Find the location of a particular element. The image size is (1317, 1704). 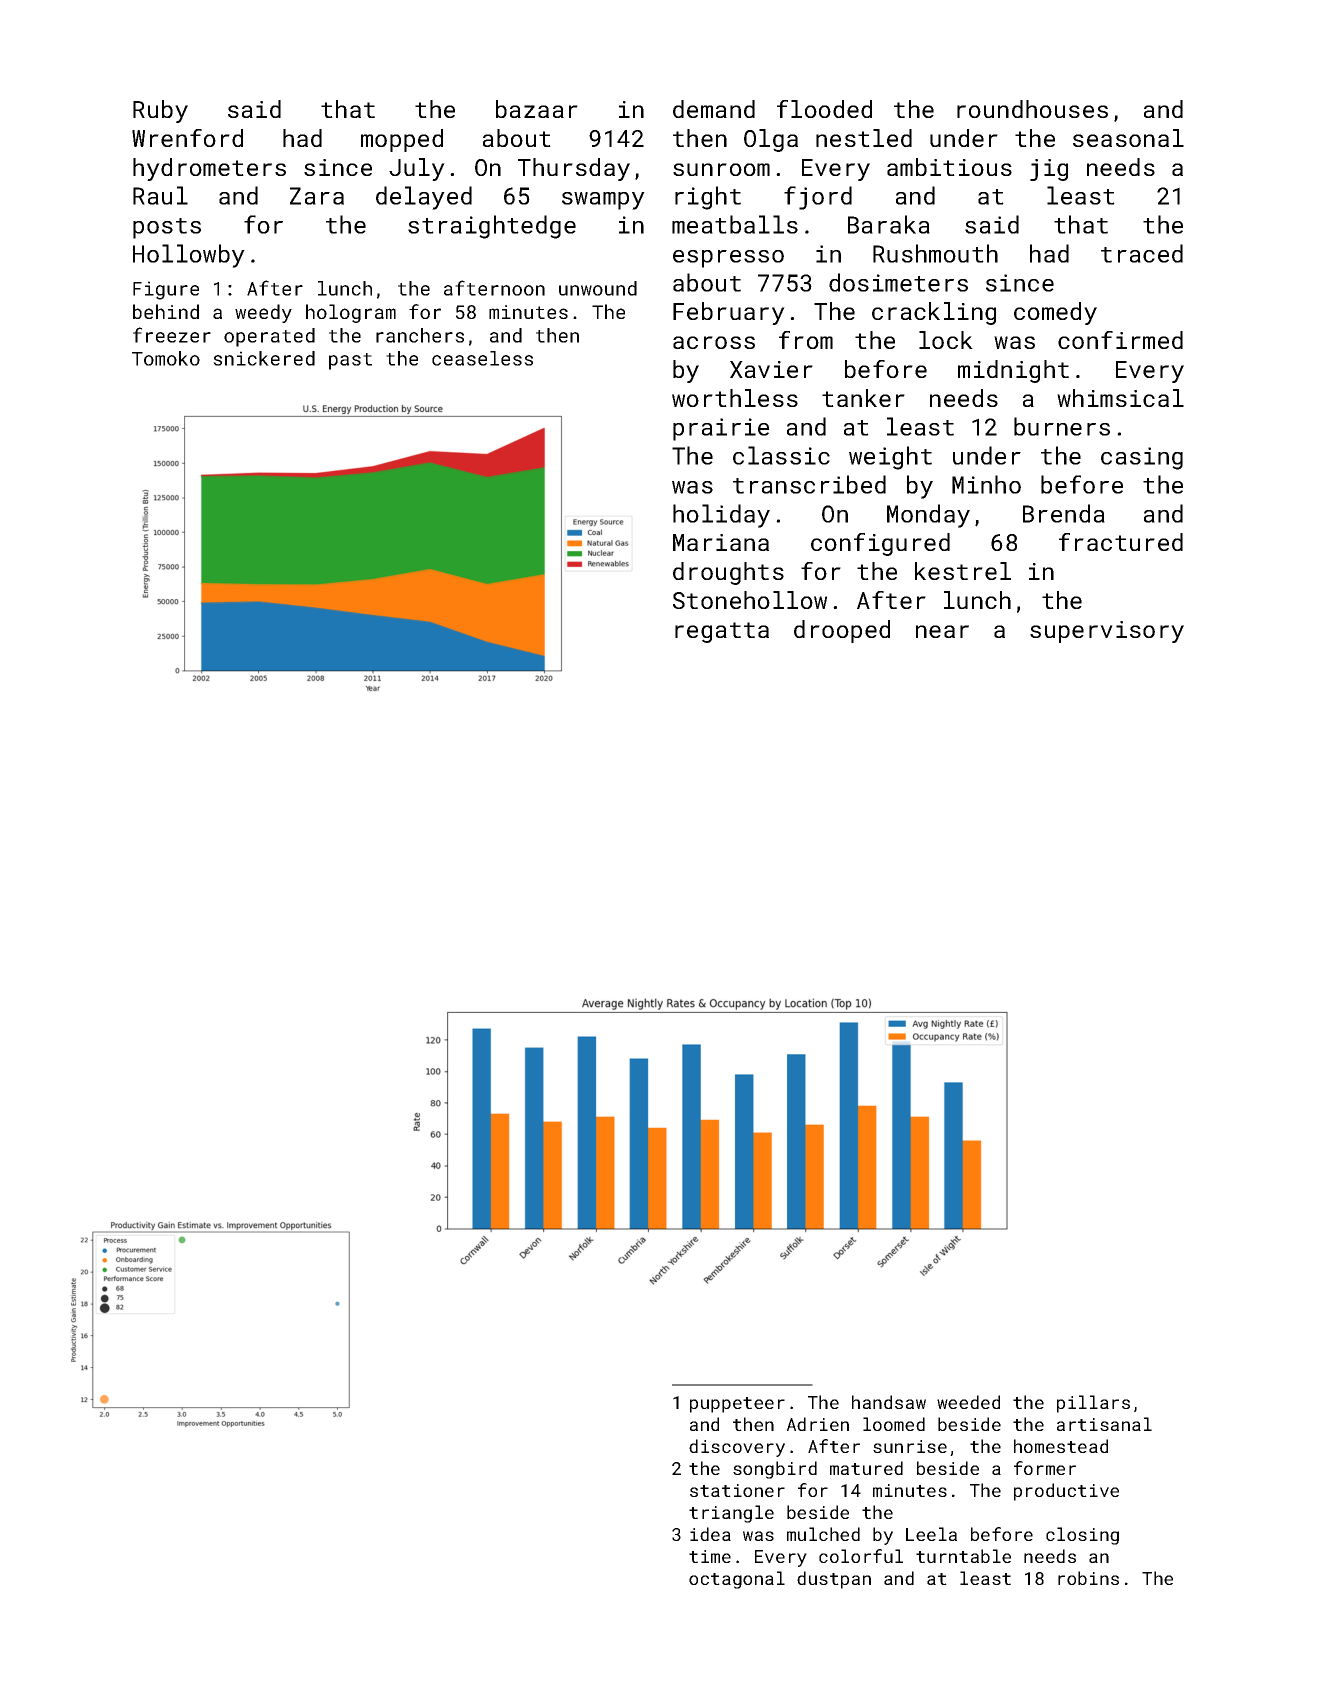

supervisory is located at coordinates (1107, 632).
